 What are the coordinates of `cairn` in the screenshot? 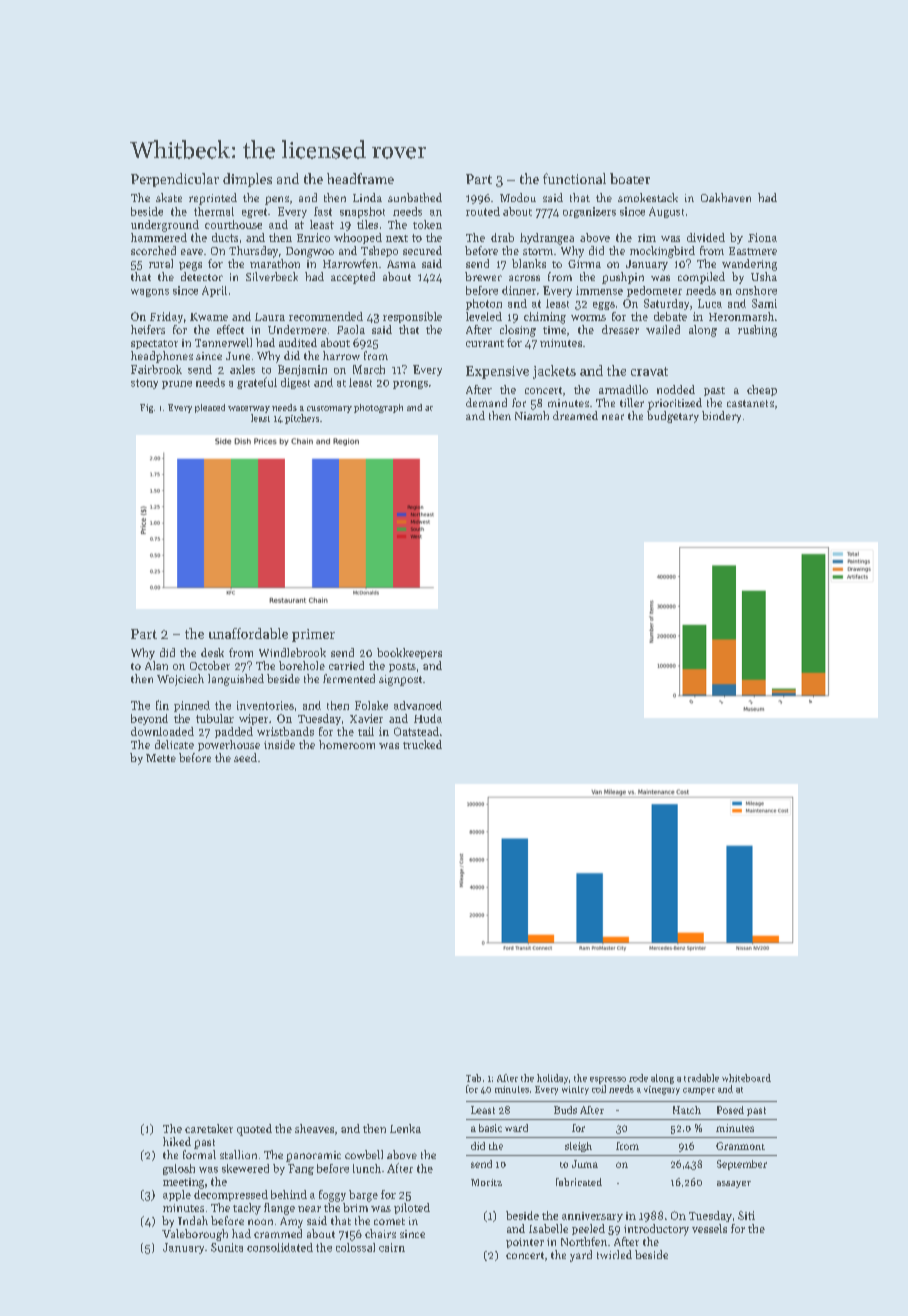 It's located at (392, 1247).
